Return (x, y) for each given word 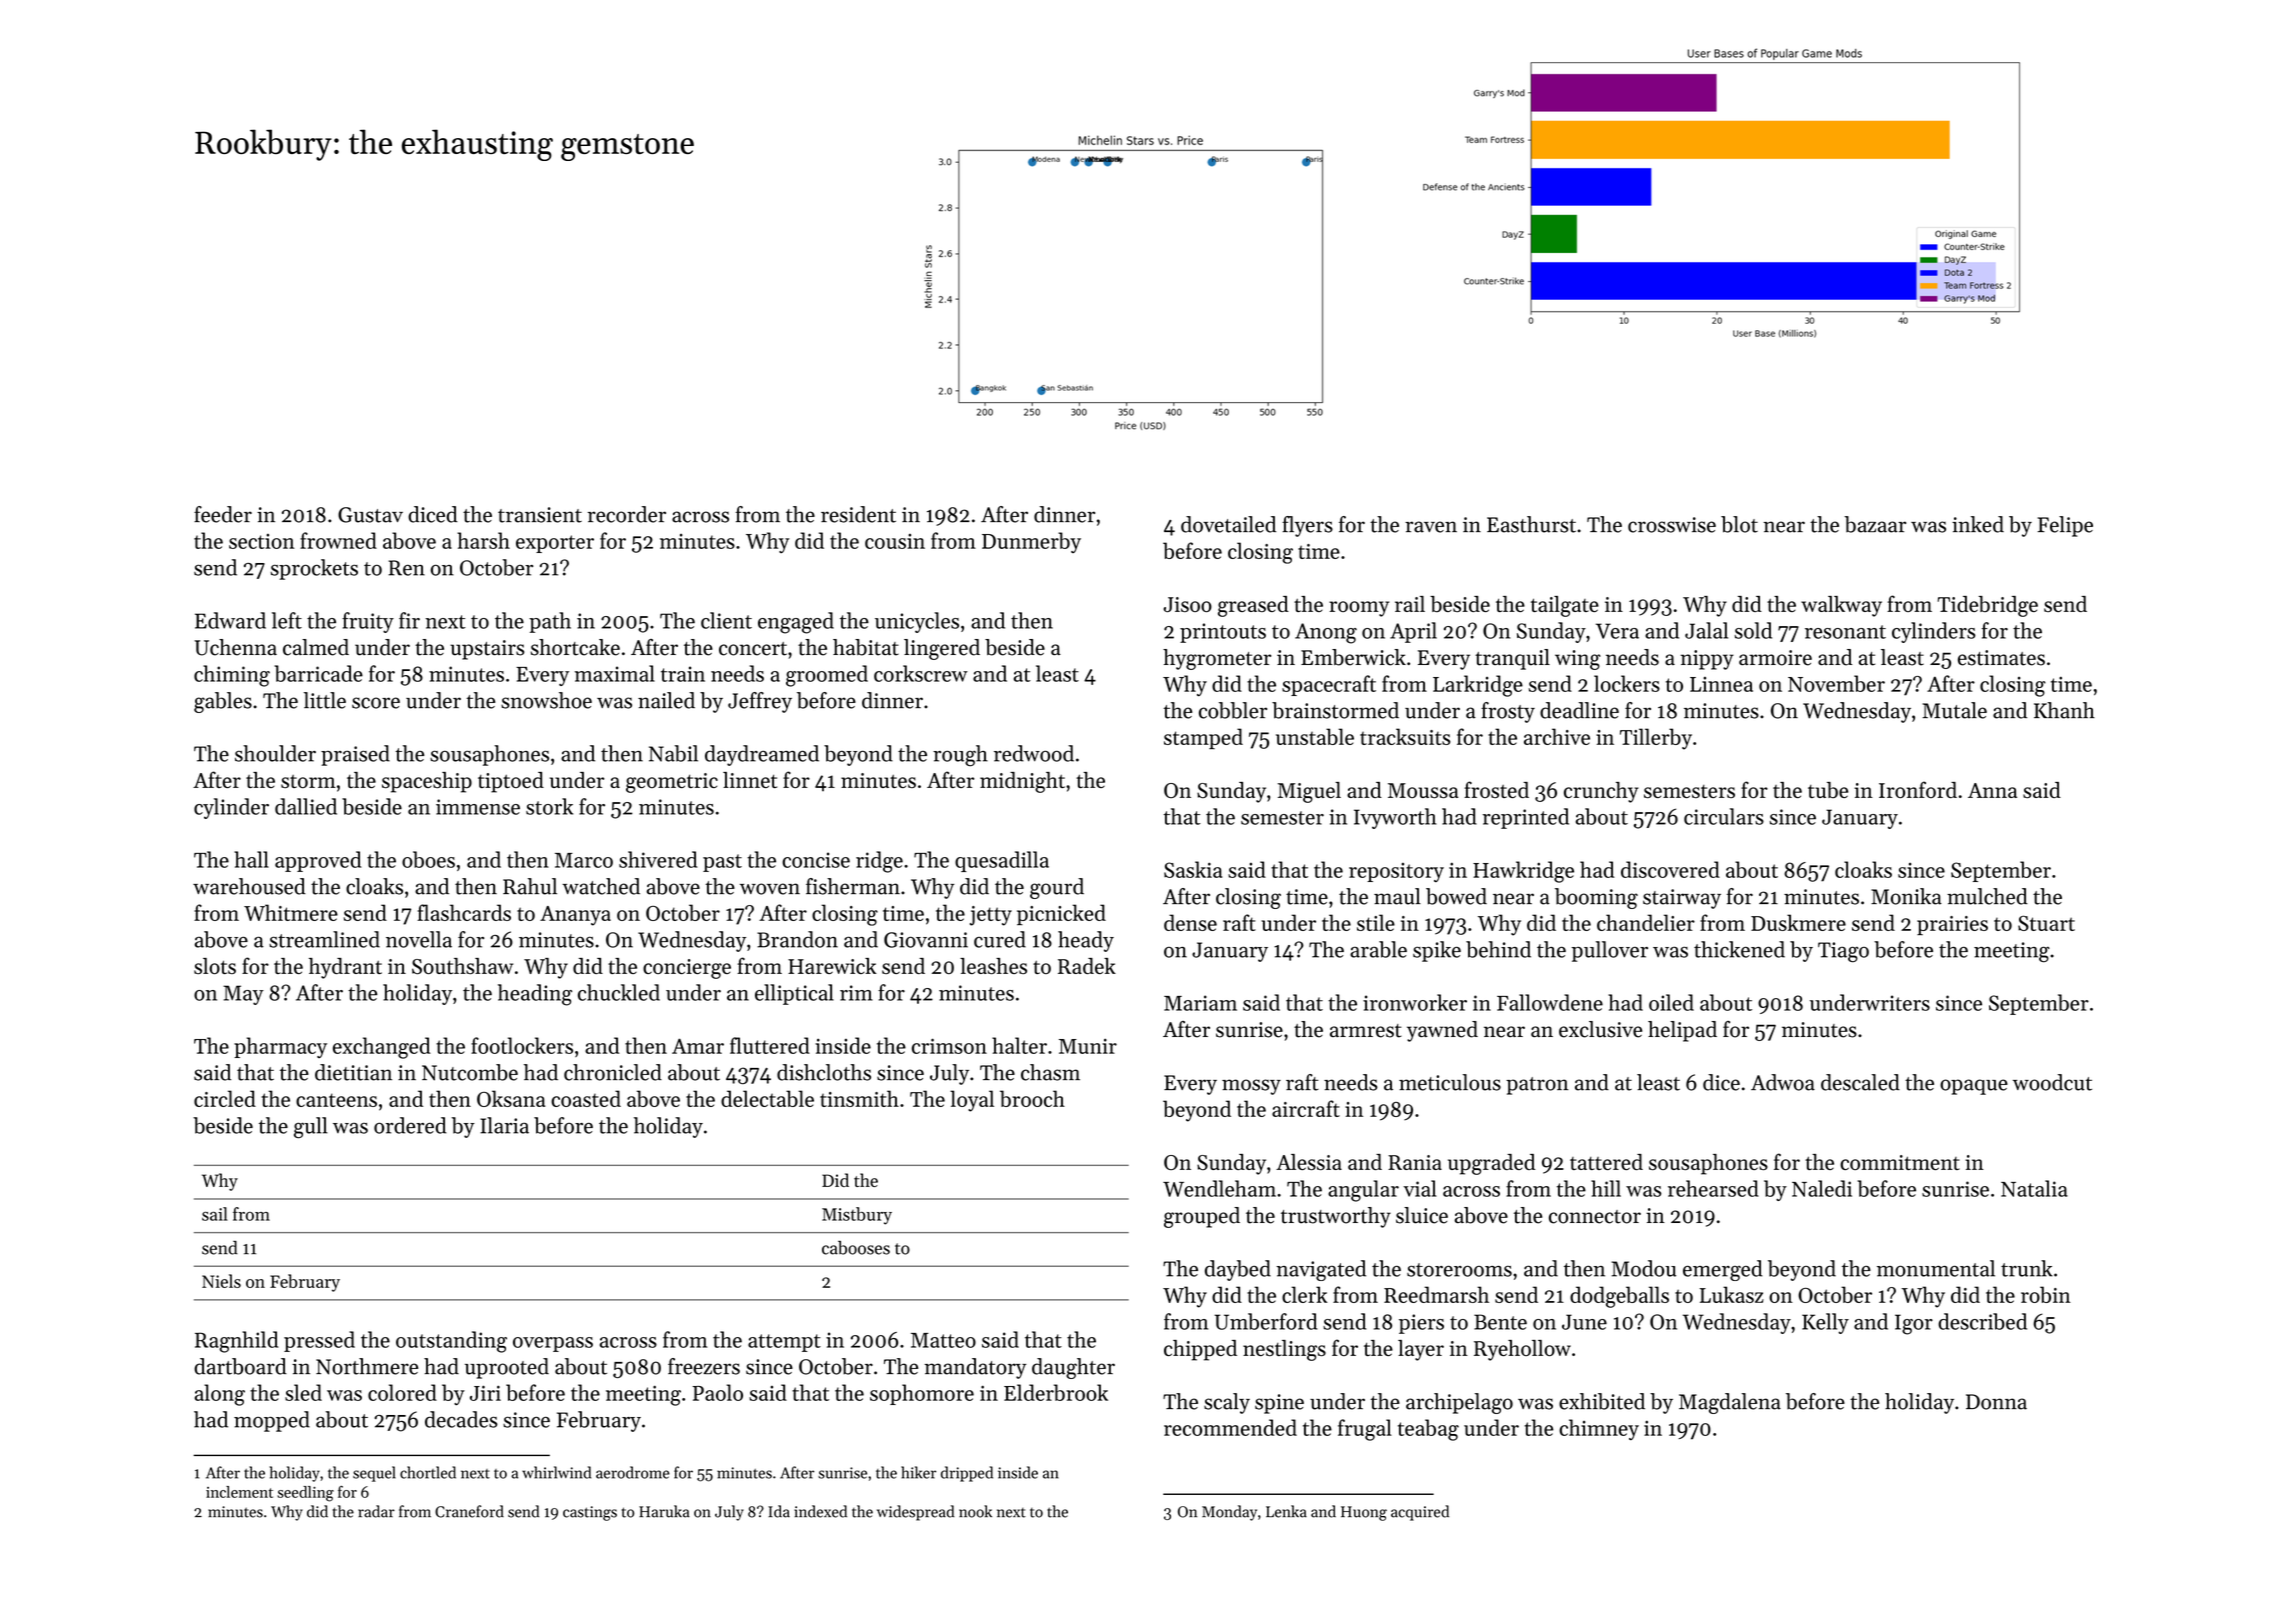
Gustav (370, 515)
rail (1410, 604)
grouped (1202, 1217)
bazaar (1875, 524)
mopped (272, 1421)
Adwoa (1783, 1082)
